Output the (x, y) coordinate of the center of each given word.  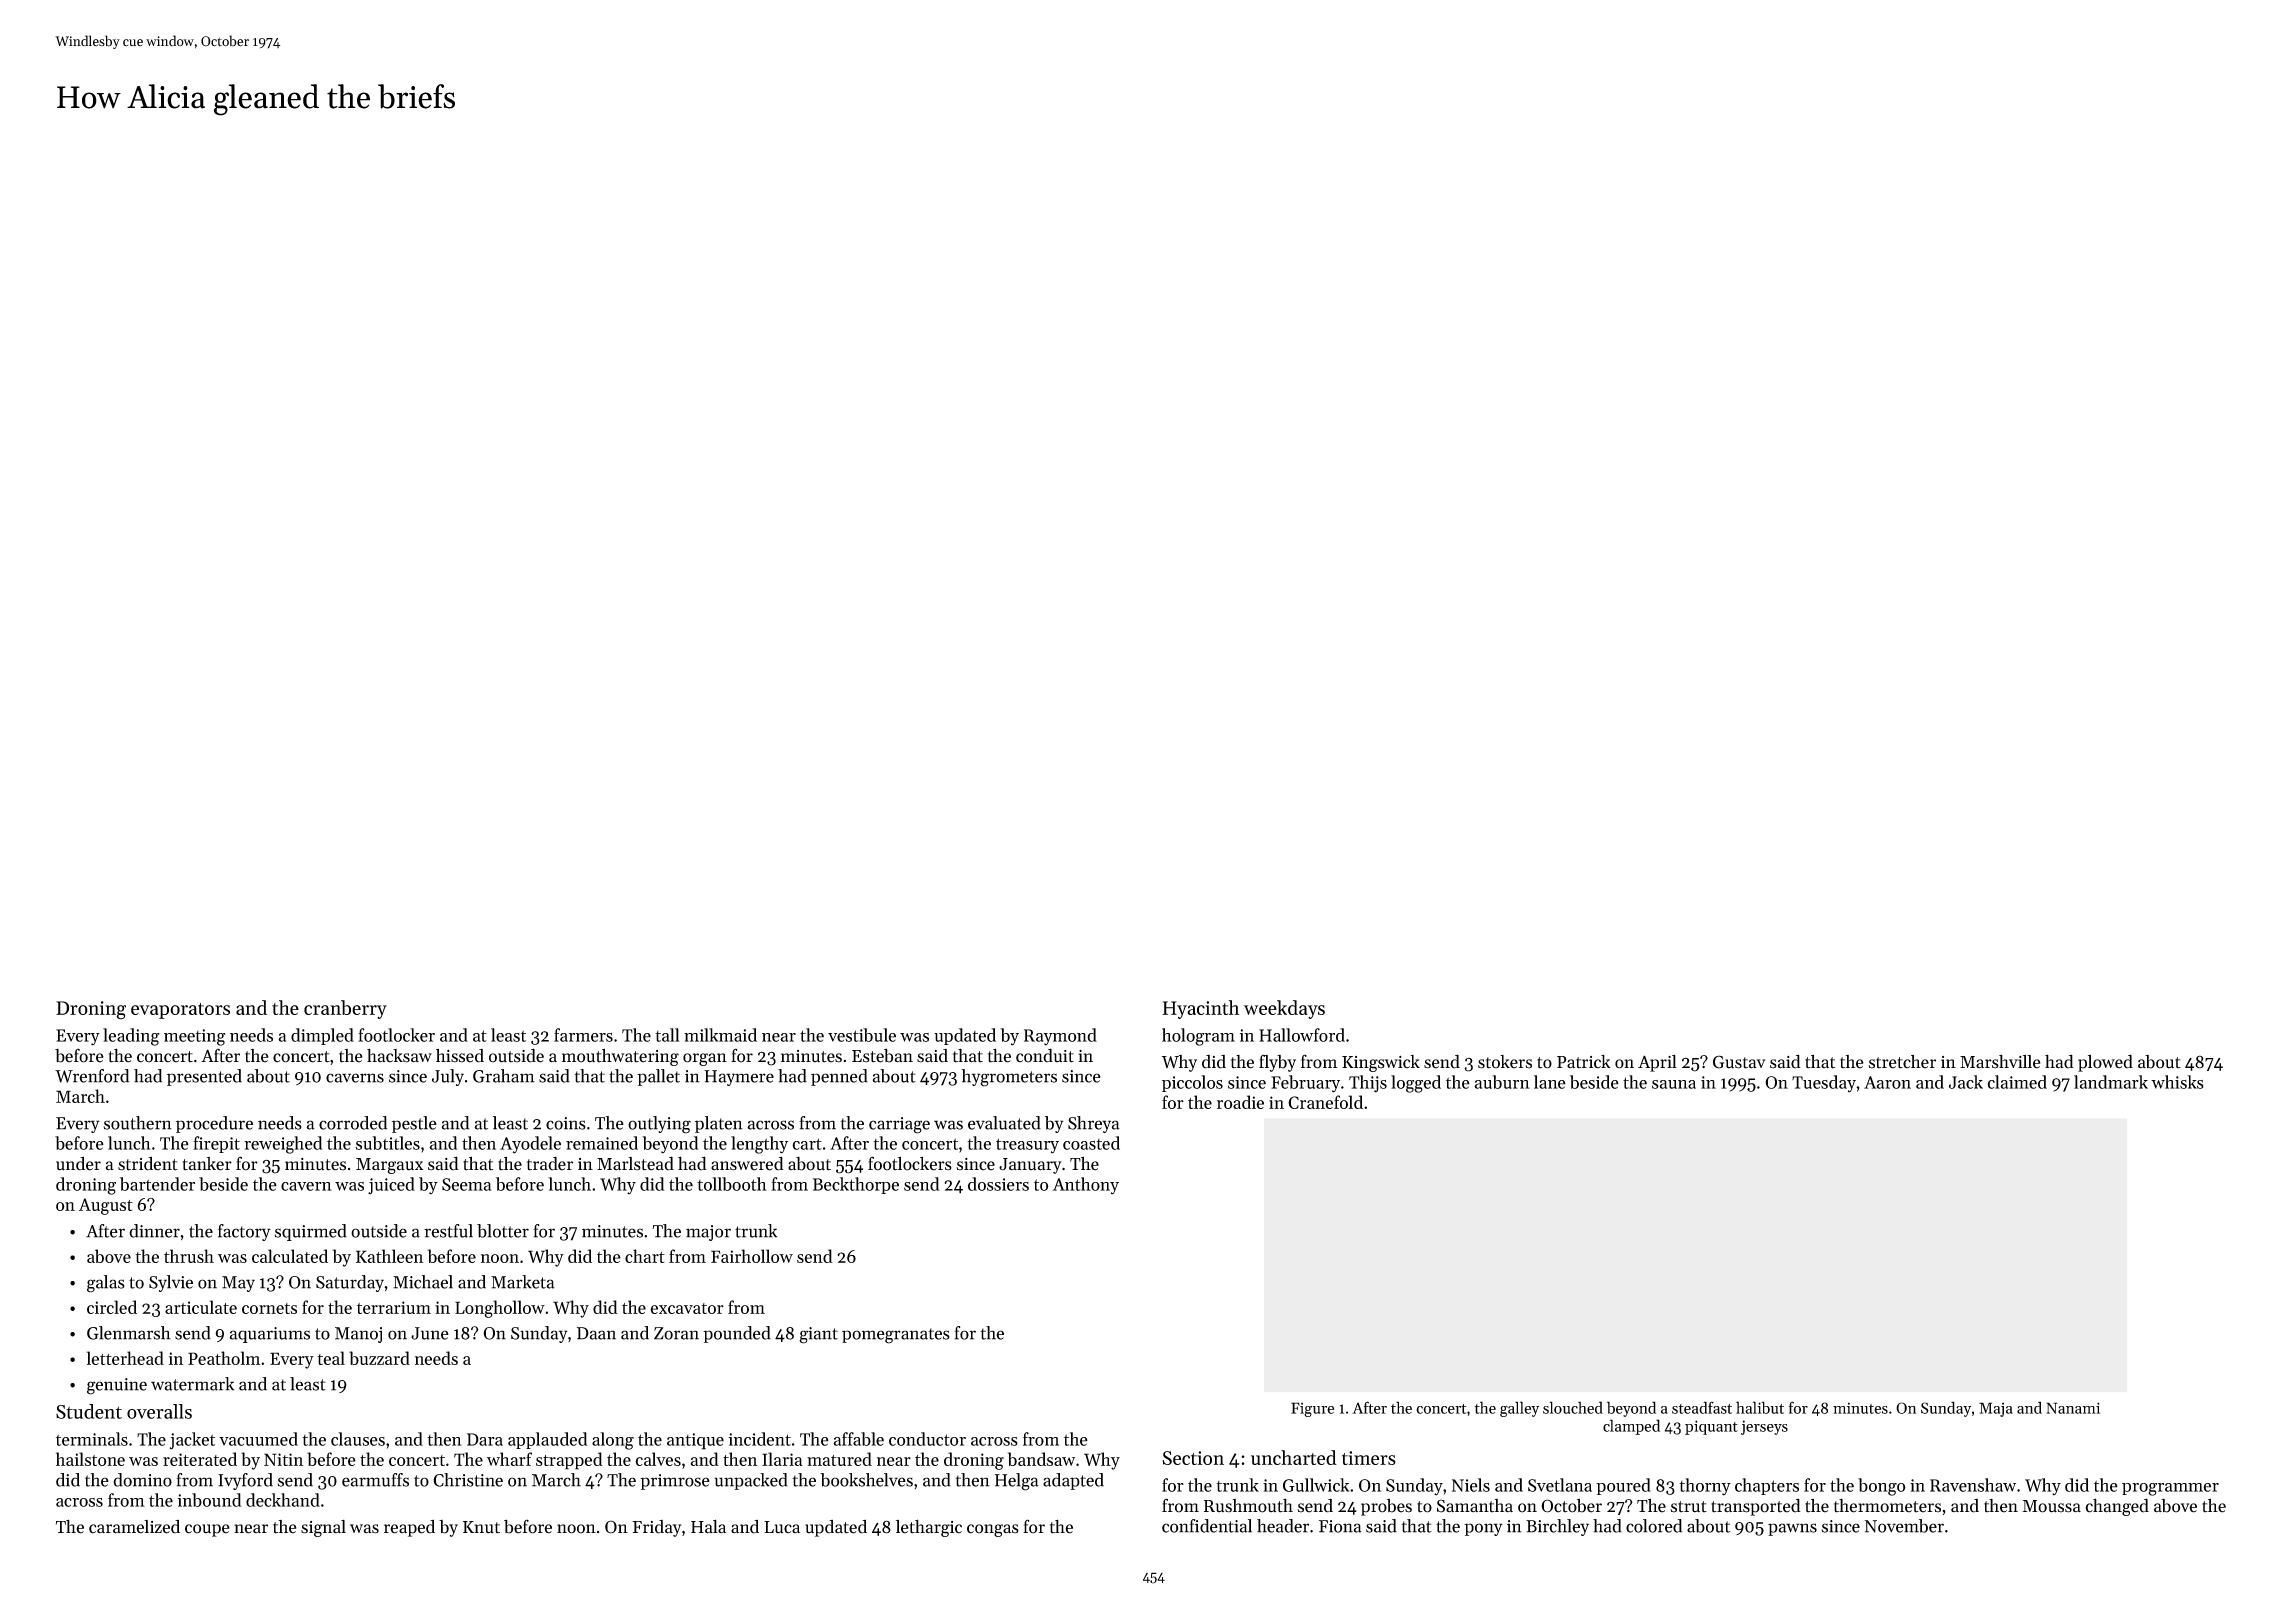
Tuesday (1824, 1084)
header (1283, 1526)
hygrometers (1009, 1078)
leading (131, 1037)
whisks (2177, 1082)
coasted (1091, 1143)
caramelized (134, 1527)
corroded (353, 1123)
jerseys (1764, 1427)
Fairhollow (752, 1256)
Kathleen (389, 1256)
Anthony (1086, 1186)
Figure (1312, 1409)
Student (89, 1411)
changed (2117, 1507)
